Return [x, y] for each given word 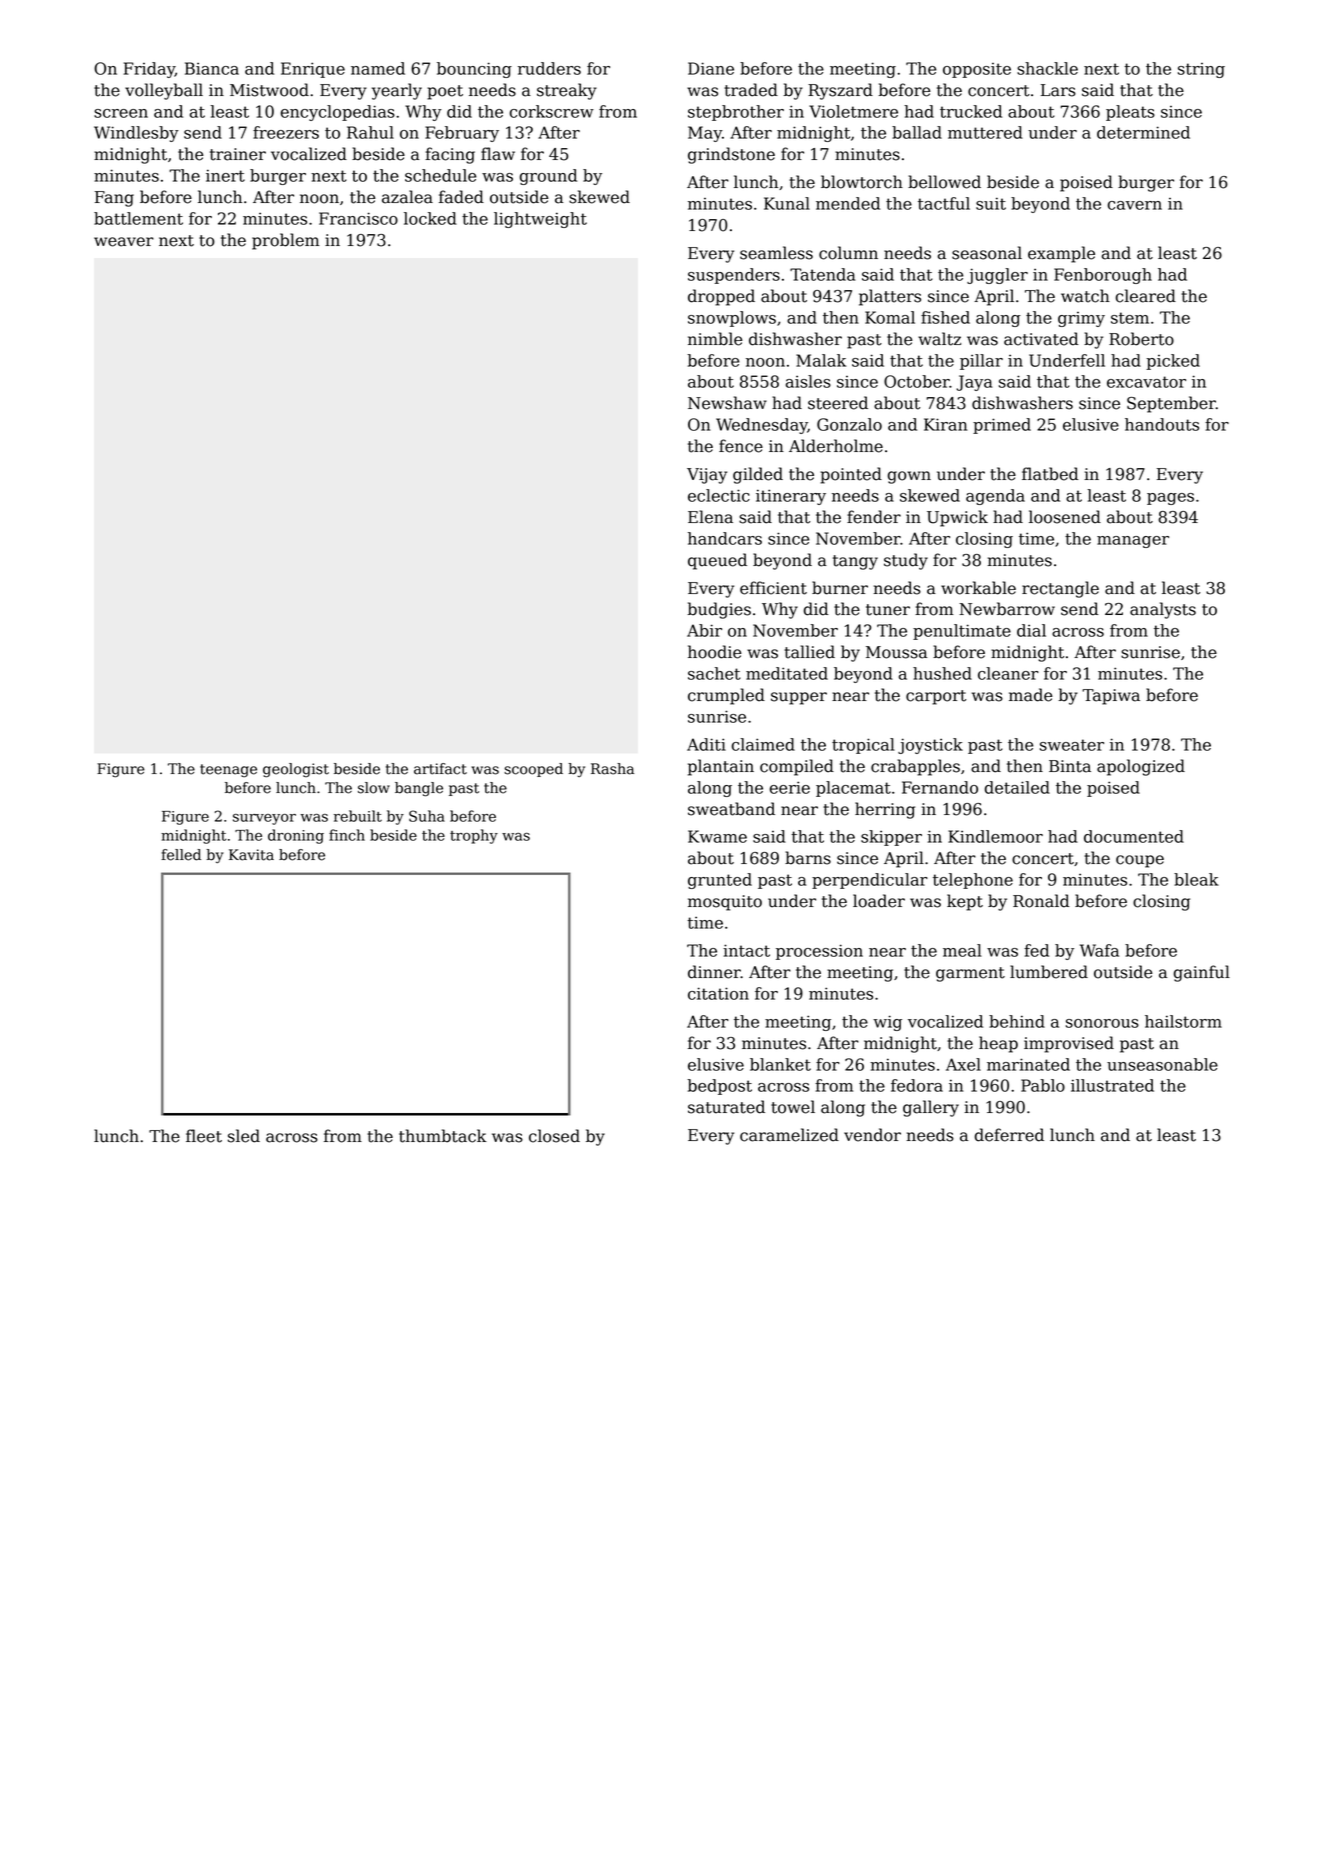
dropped [721, 297]
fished [945, 317]
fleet [204, 1136]
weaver [124, 242]
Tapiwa [1111, 697]
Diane [711, 68]
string [1201, 70]
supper [799, 698]
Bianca [212, 68]
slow [374, 788]
